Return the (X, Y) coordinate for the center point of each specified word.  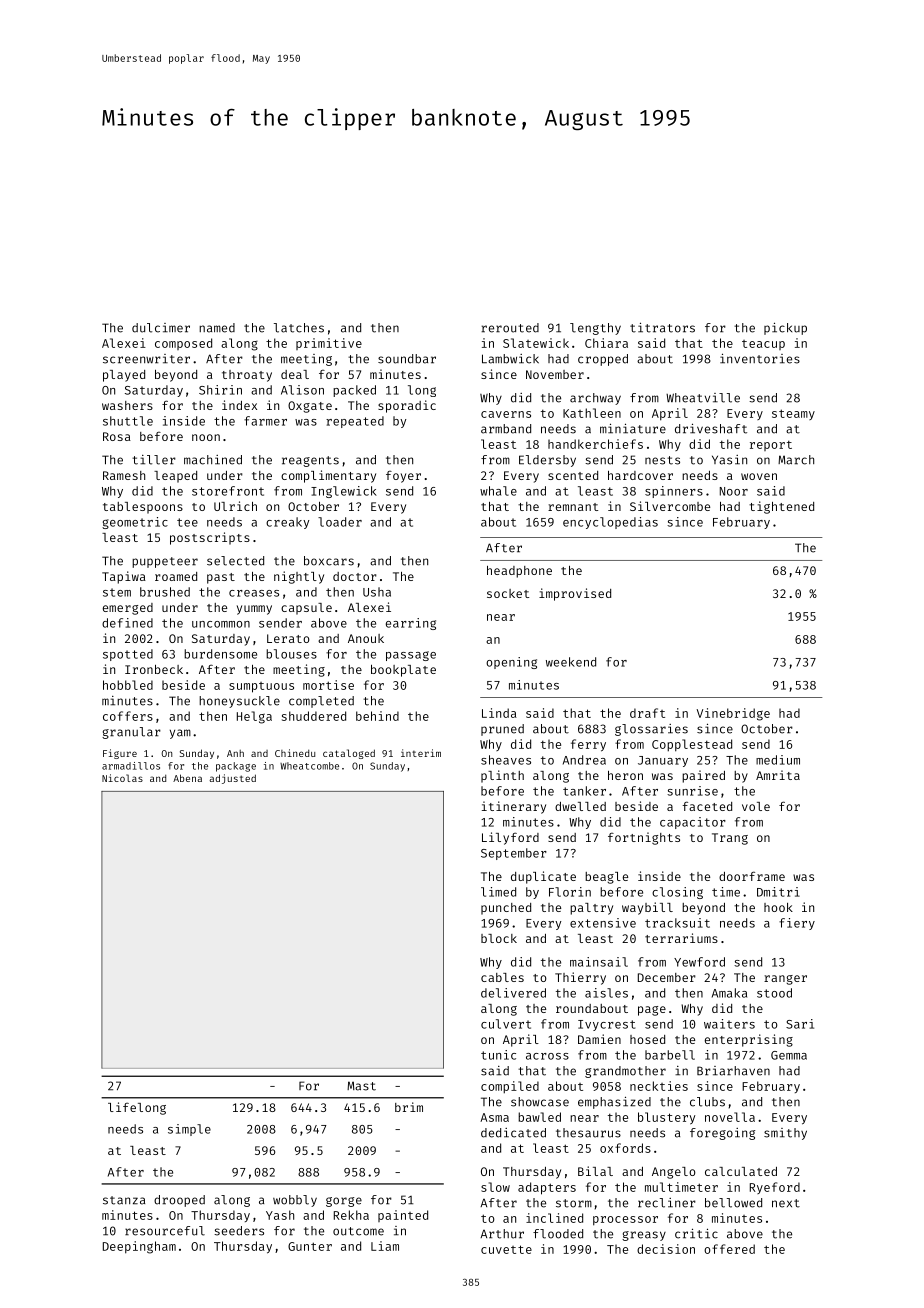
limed (498, 892)
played (124, 376)
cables (502, 977)
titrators (662, 327)
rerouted (510, 328)
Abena (187, 778)
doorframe (752, 876)
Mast (361, 1086)
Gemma (789, 1055)
